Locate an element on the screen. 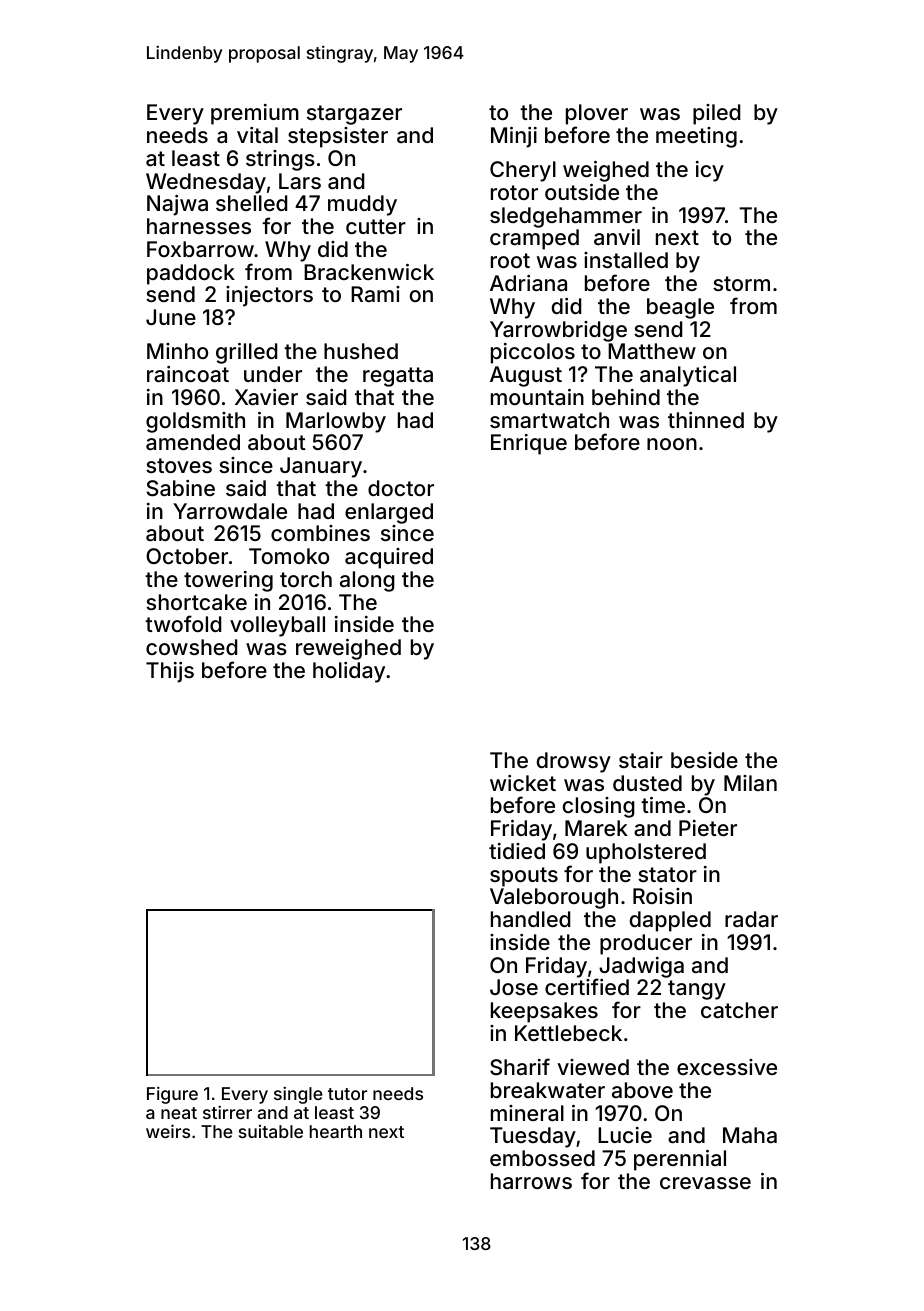  noon is located at coordinates (672, 444).
